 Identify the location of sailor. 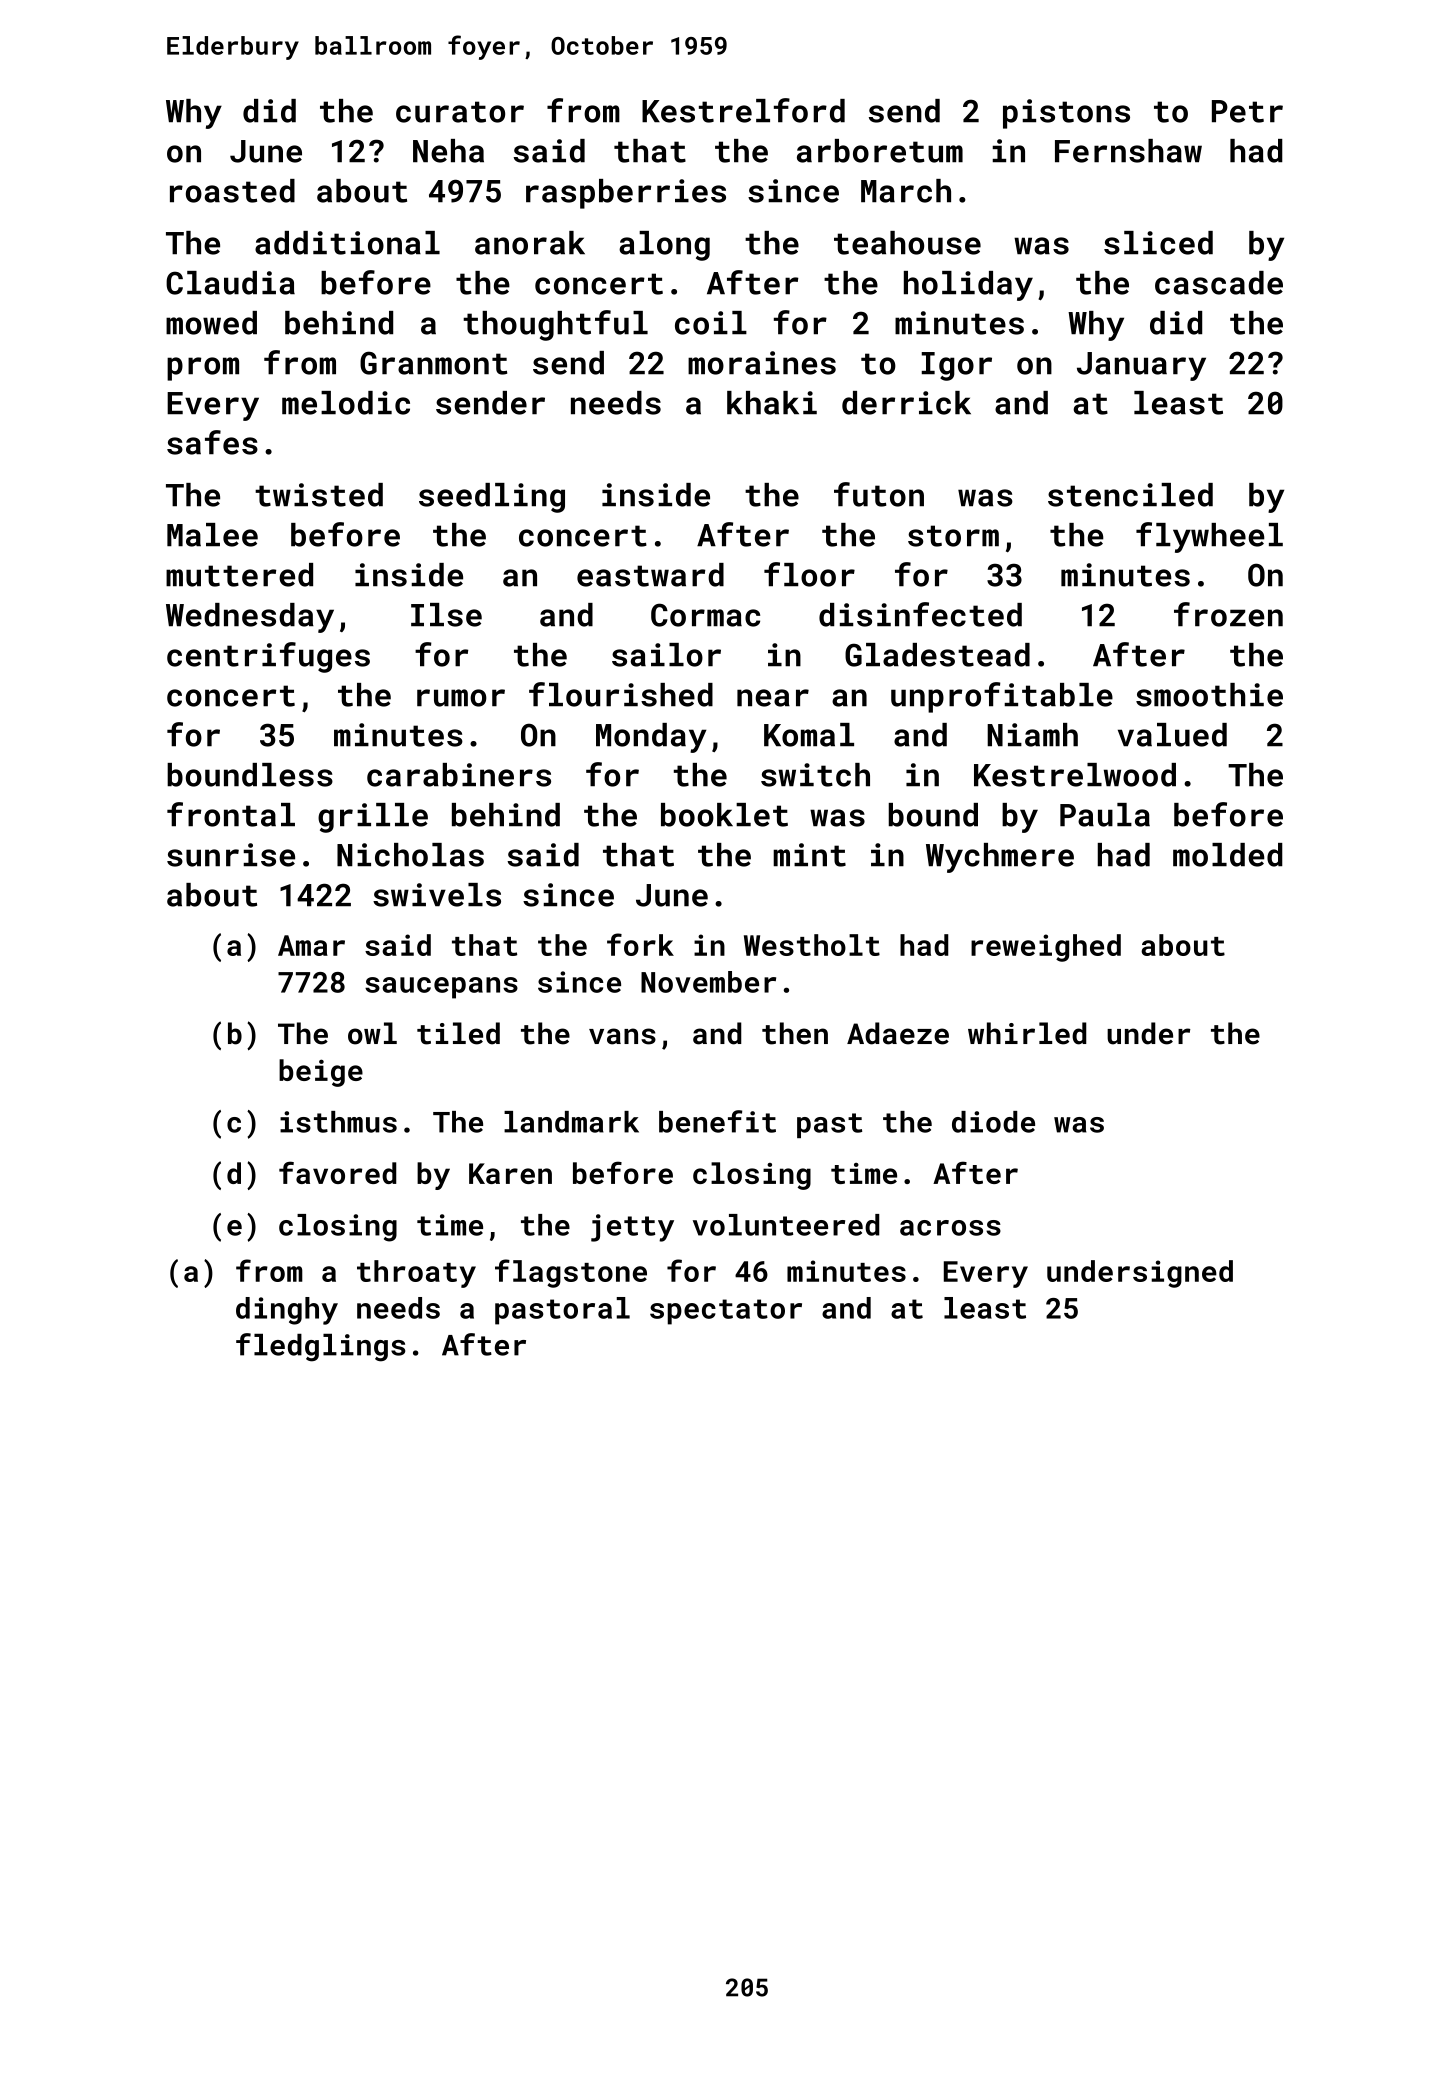
(666, 655).
